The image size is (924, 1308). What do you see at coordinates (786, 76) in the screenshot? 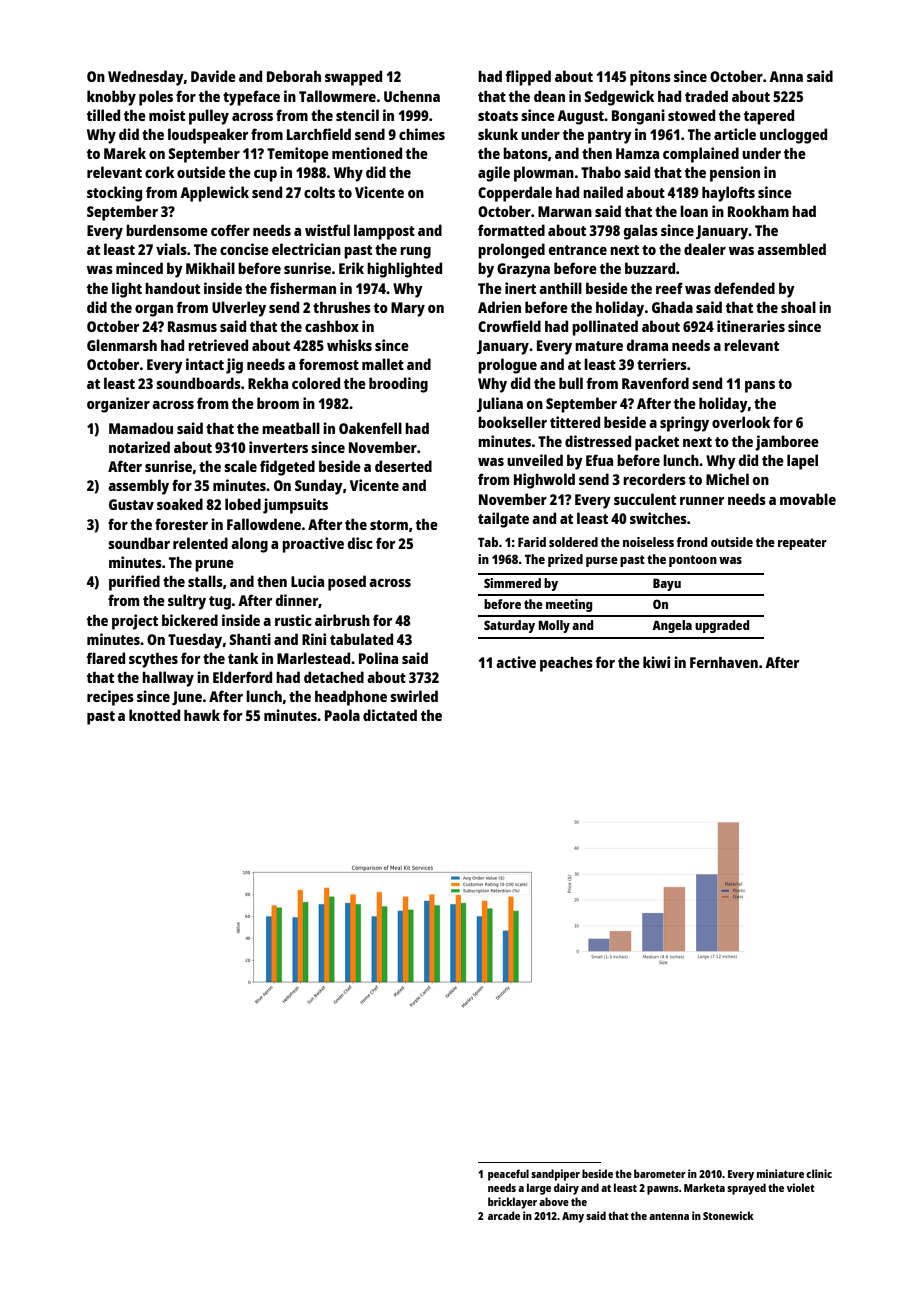
I see `Anna` at bounding box center [786, 76].
